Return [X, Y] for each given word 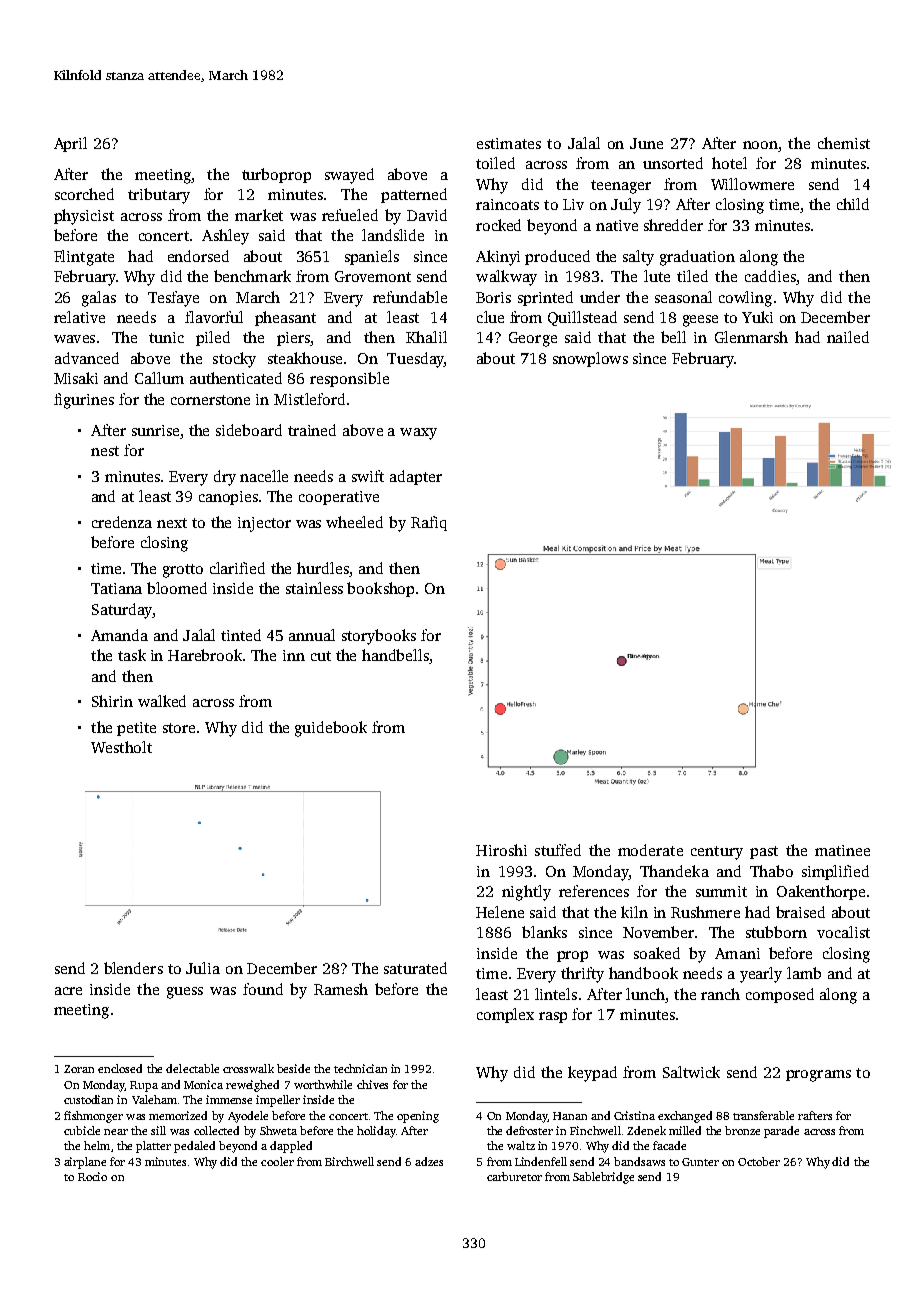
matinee [842, 850]
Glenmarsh [751, 337]
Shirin [112, 701]
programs [818, 1076]
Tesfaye [173, 299]
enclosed [120, 1068]
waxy [418, 434]
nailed [848, 337]
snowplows [590, 359]
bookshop [380, 589]
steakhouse [305, 358]
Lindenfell [541, 1161]
